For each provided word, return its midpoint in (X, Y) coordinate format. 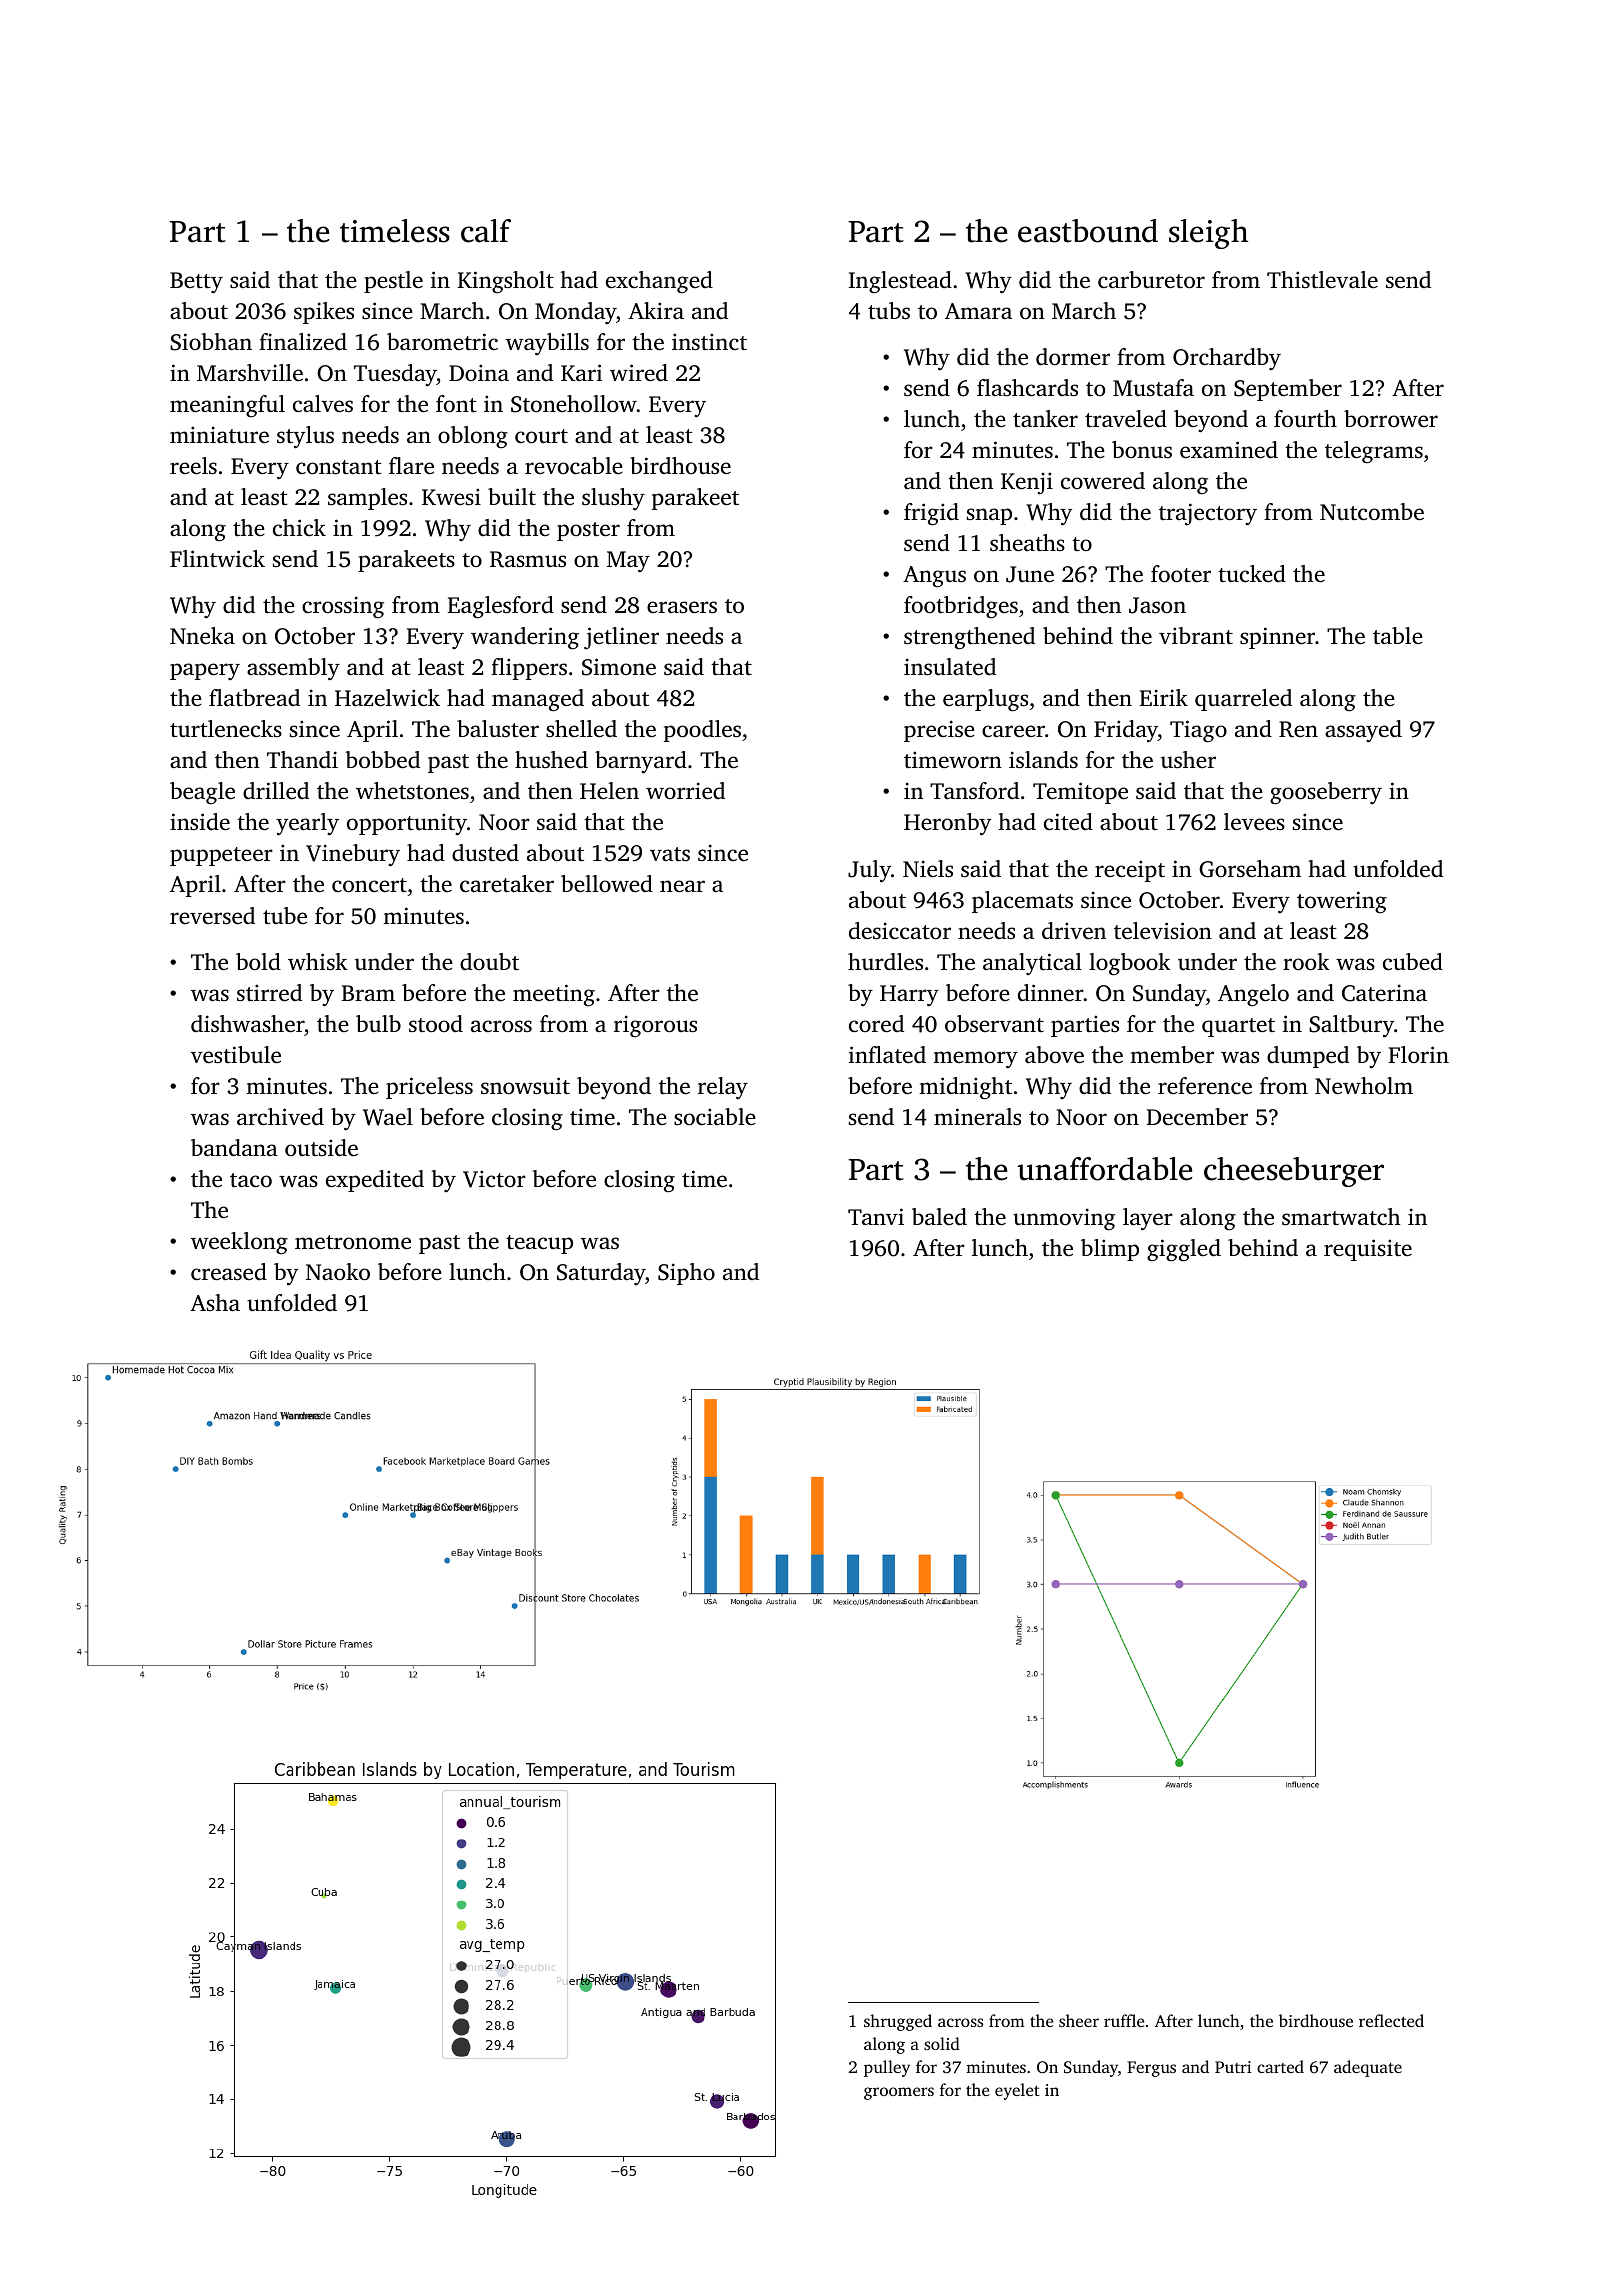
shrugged (898, 2022)
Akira (656, 310)
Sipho (686, 1274)
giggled (1184, 1250)
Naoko (338, 1272)
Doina (479, 372)
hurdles (885, 962)
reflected (1391, 2020)
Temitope (1080, 793)
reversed (212, 916)
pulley (887, 2068)
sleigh (1208, 234)
